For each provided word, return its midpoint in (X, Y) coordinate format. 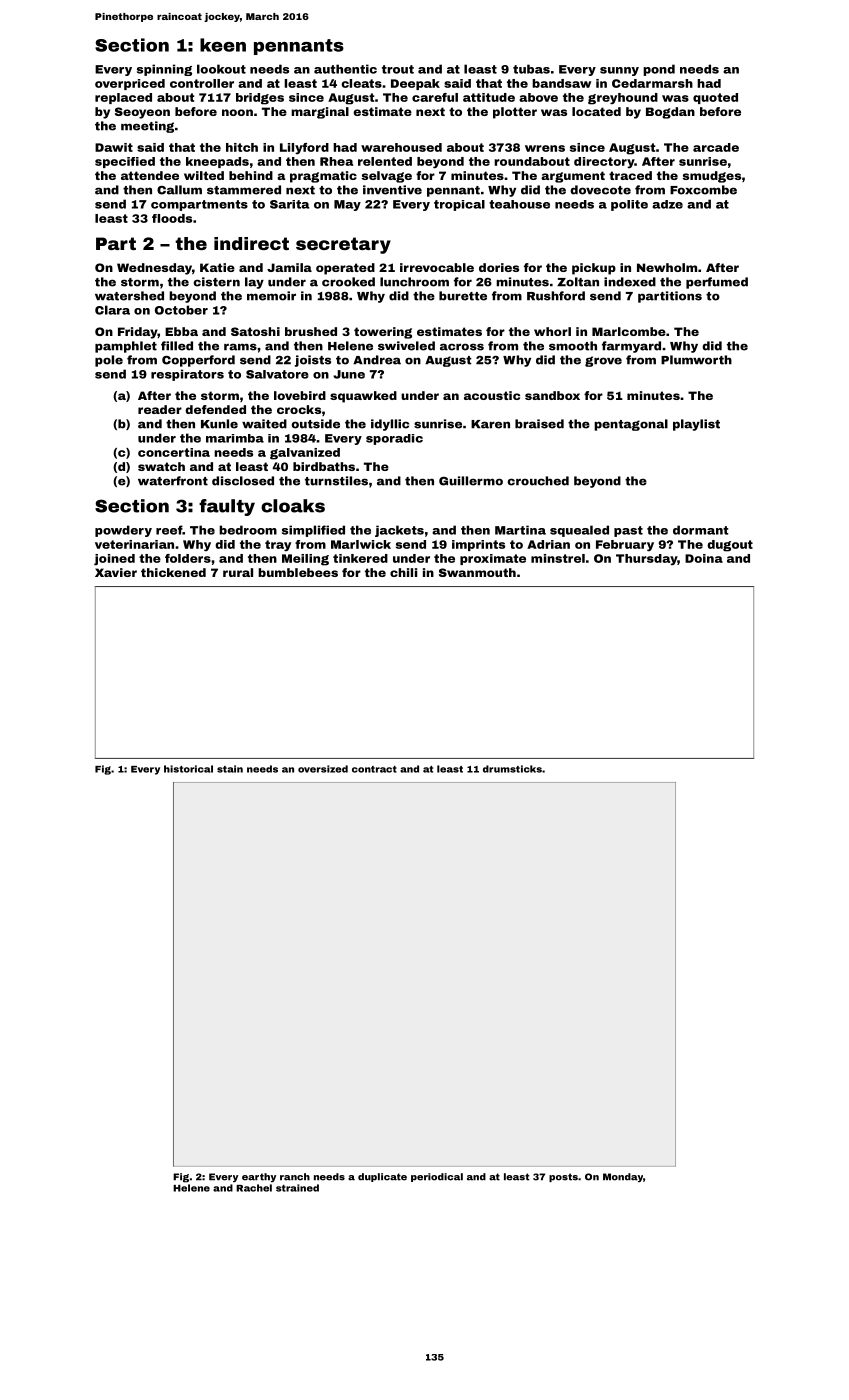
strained (297, 1188)
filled (177, 346)
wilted (204, 175)
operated (345, 269)
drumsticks (512, 769)
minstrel (558, 558)
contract (374, 769)
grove (603, 361)
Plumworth (696, 360)
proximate (493, 559)
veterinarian (134, 544)
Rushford (556, 296)
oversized (323, 769)
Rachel (254, 1188)
